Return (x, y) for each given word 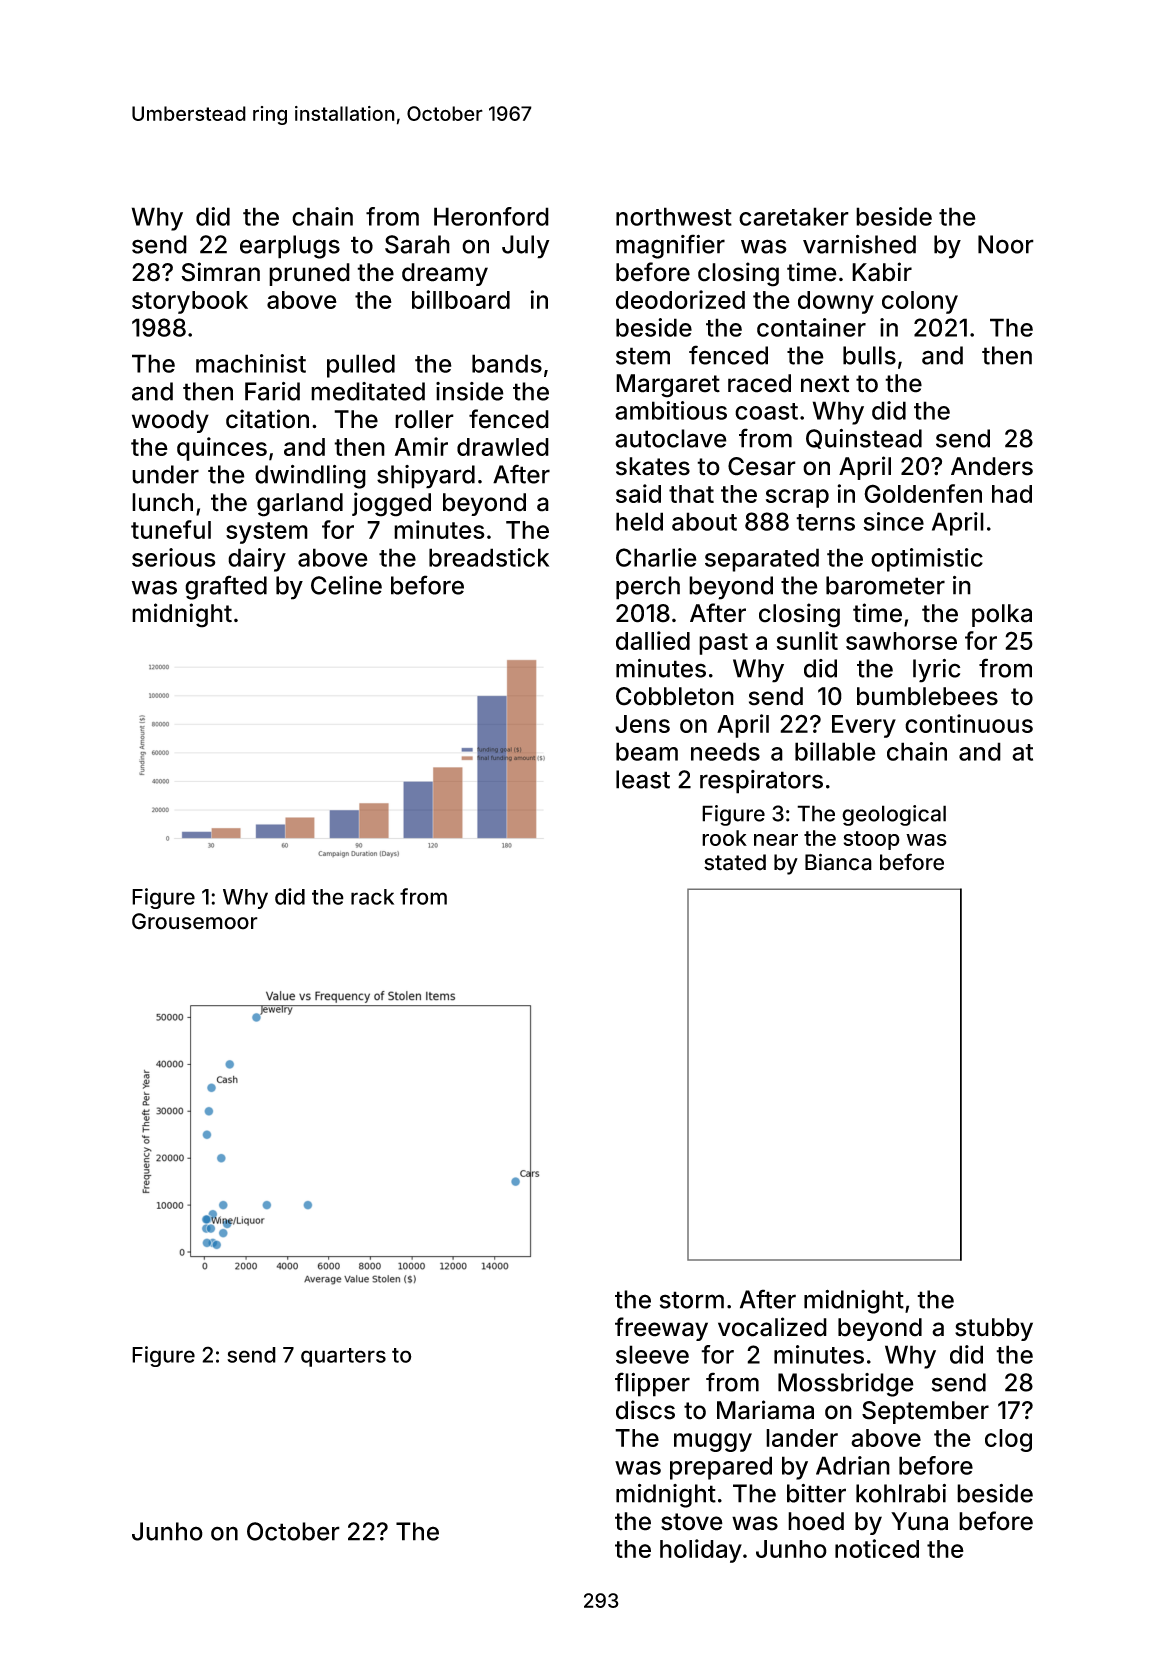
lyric (936, 671)
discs (645, 1410)
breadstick (489, 557)
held (639, 521)
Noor (1006, 244)
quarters (343, 1357)
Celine (346, 585)
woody (170, 421)
